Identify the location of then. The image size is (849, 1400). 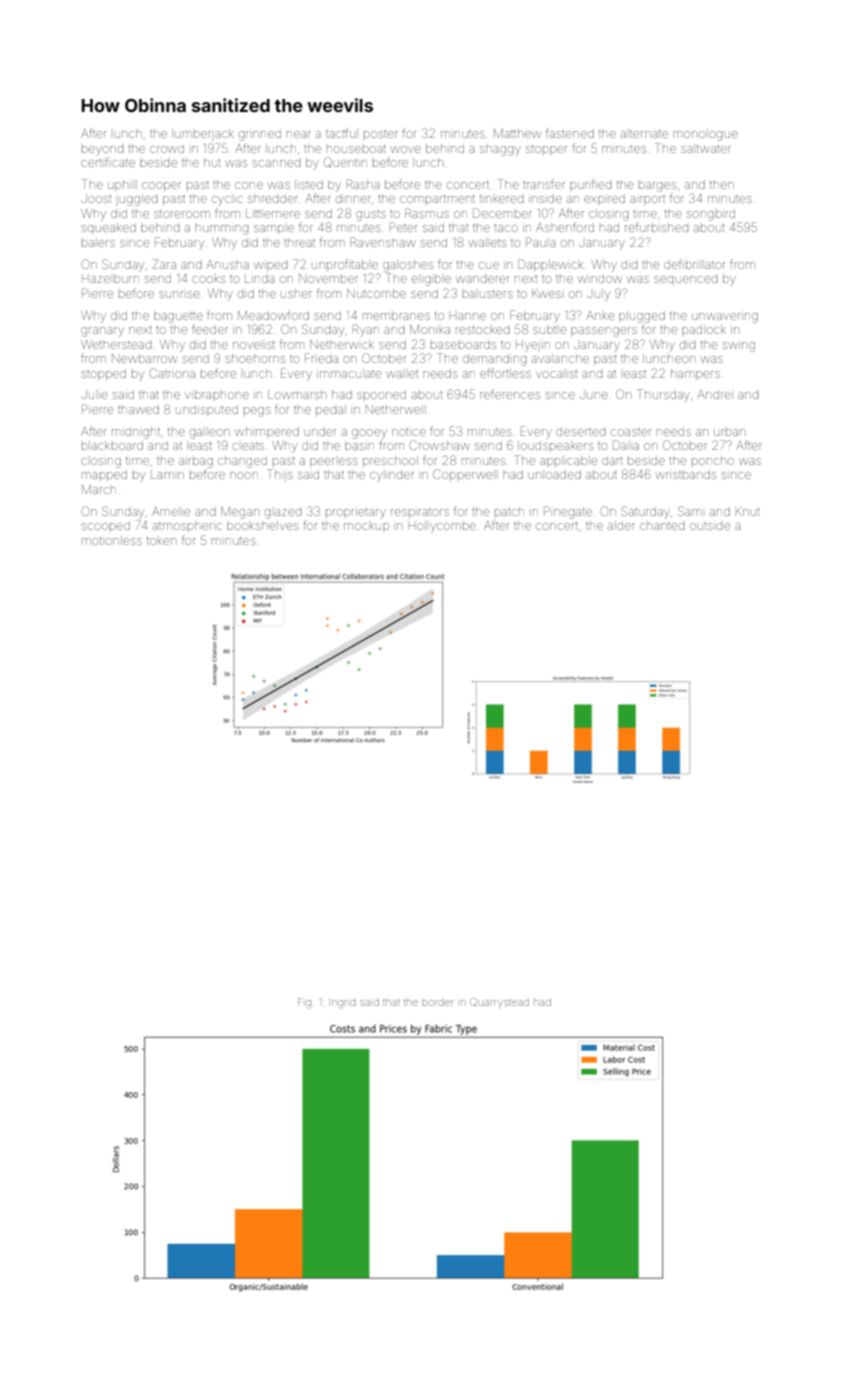
(722, 185).
